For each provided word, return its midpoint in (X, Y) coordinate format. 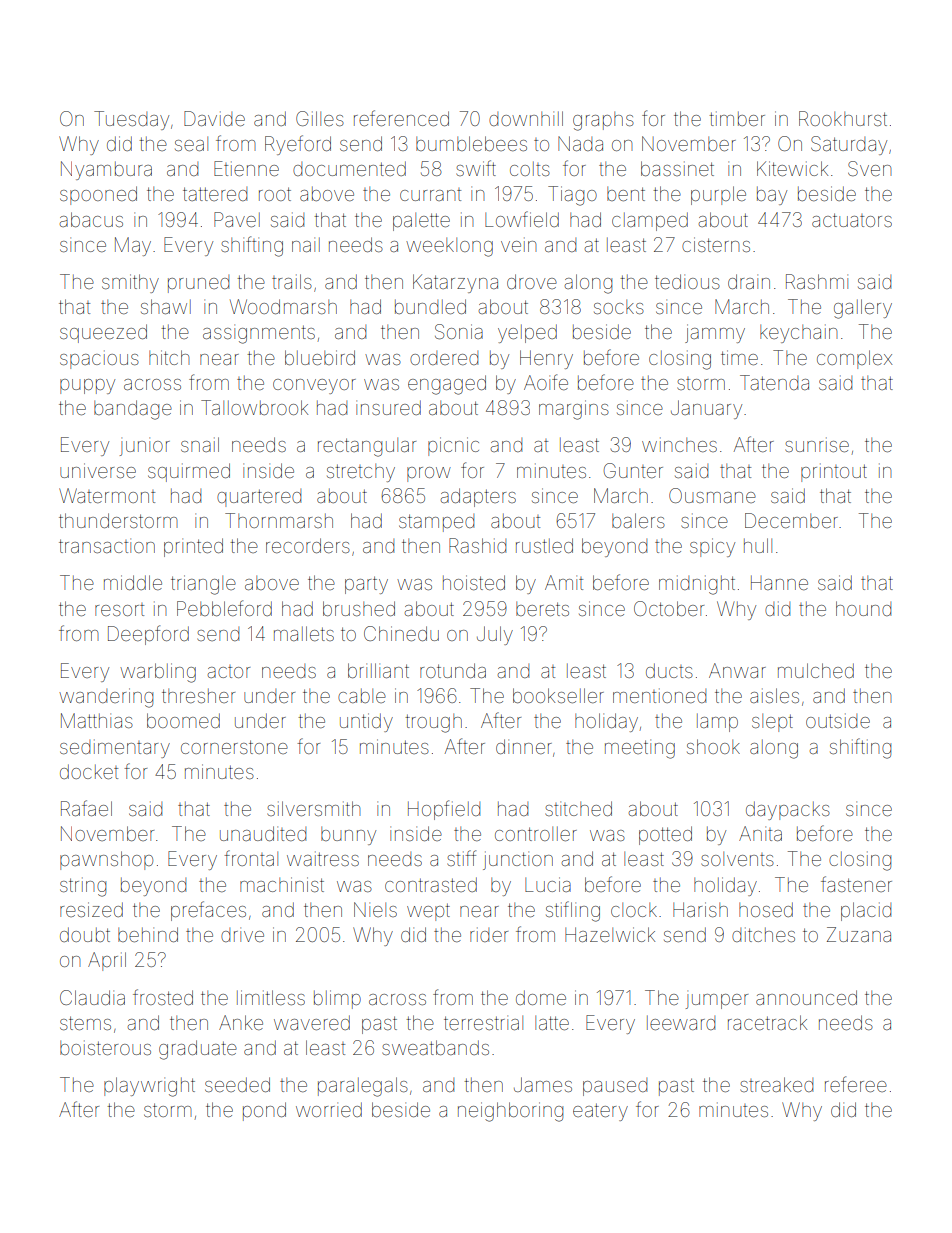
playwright (149, 1087)
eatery (600, 1112)
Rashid (477, 545)
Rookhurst (843, 118)
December (791, 520)
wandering (106, 698)
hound (863, 608)
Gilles (320, 118)
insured (388, 407)
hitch (169, 357)
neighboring (510, 1112)
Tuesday (131, 120)
